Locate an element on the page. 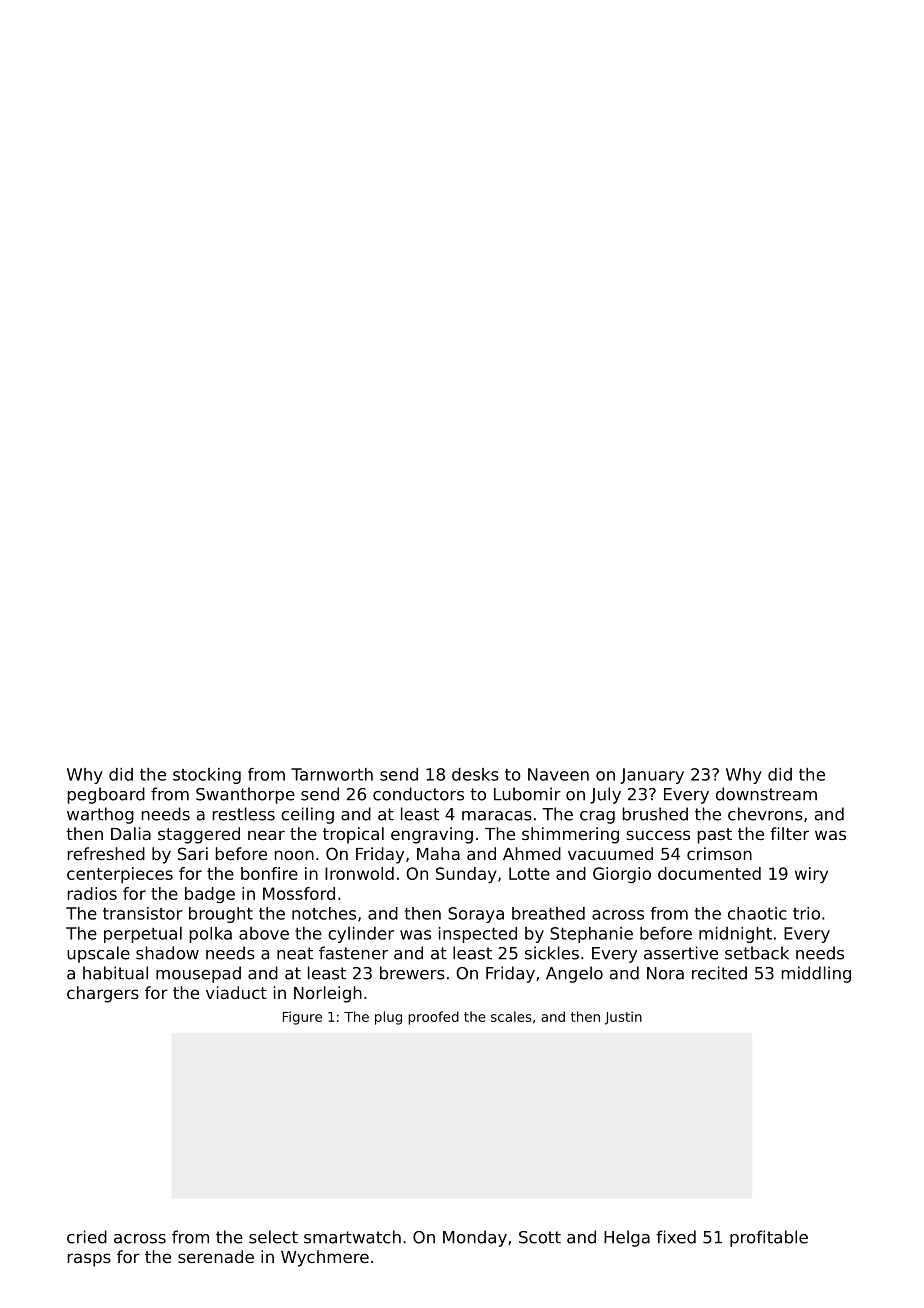  serenade is located at coordinates (216, 1256).
